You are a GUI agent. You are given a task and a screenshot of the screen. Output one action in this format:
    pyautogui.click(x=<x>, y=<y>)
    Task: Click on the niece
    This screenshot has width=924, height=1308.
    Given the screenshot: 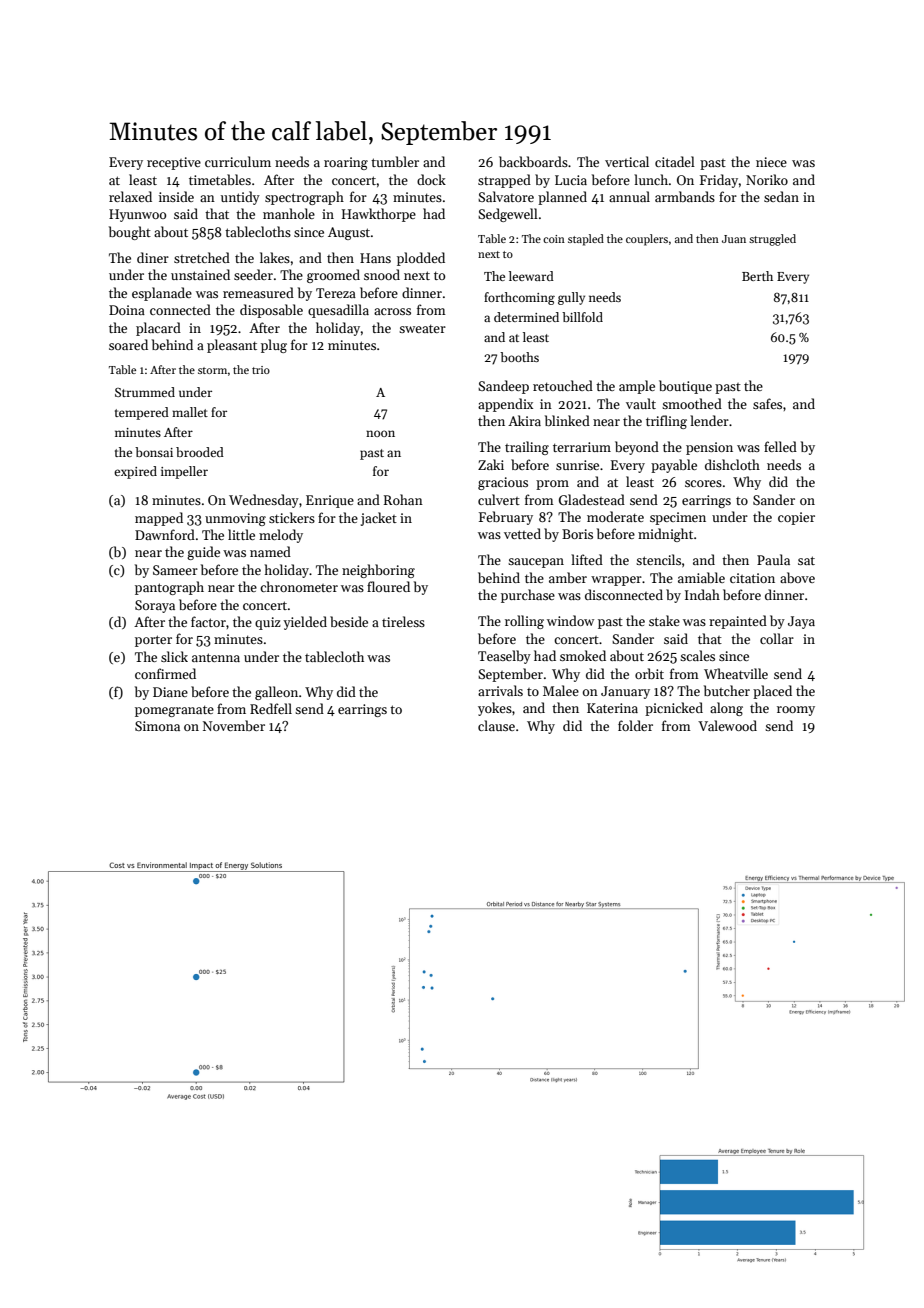 What is the action you would take?
    pyautogui.click(x=771, y=162)
